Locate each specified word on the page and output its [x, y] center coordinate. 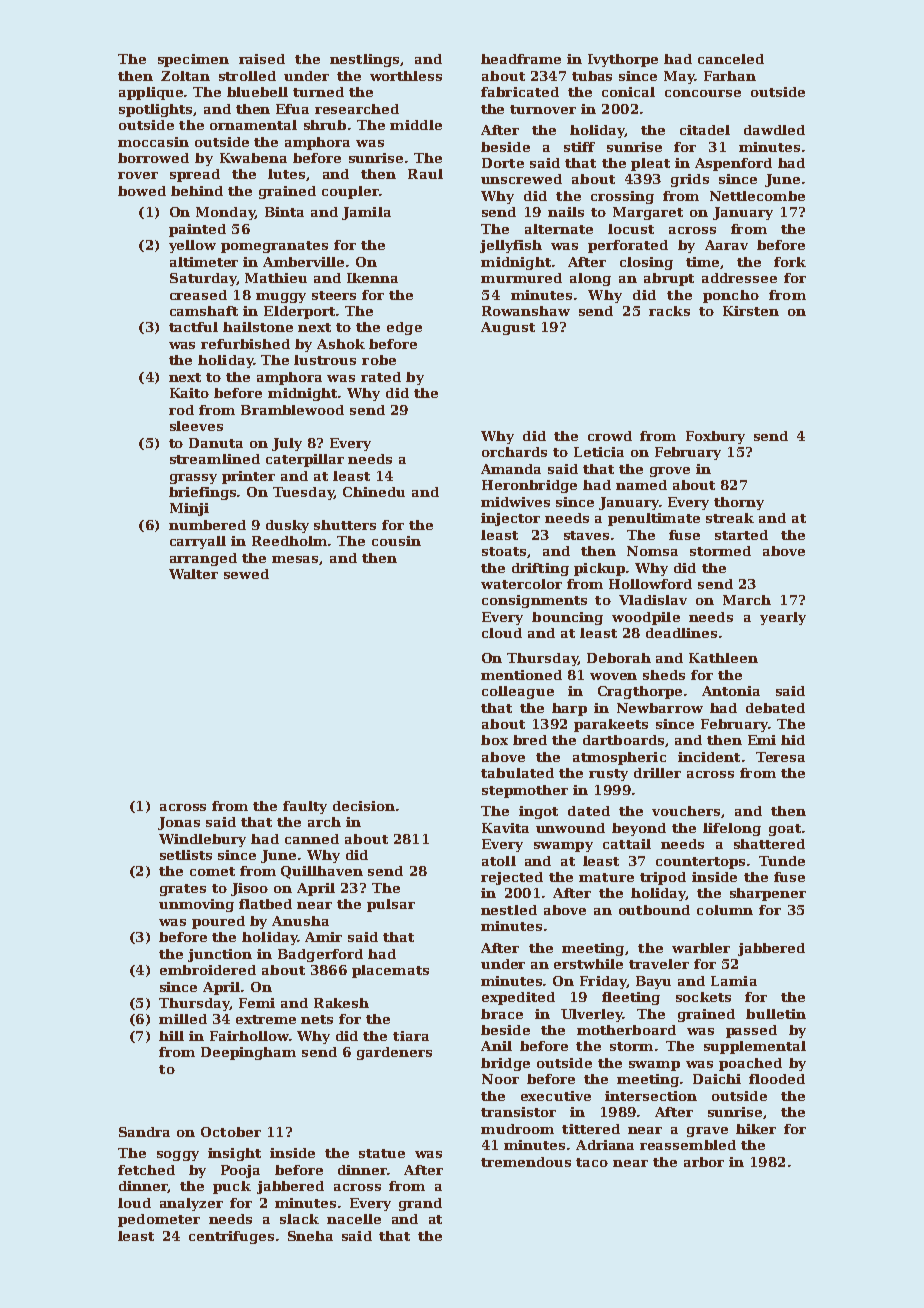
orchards [514, 452]
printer [248, 477]
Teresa [780, 757]
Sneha [310, 1236]
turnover [543, 109]
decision [364, 806]
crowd [610, 436]
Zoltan [185, 76]
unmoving [196, 905]
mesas [295, 559]
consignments [534, 601]
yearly [783, 618]
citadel [705, 130]
